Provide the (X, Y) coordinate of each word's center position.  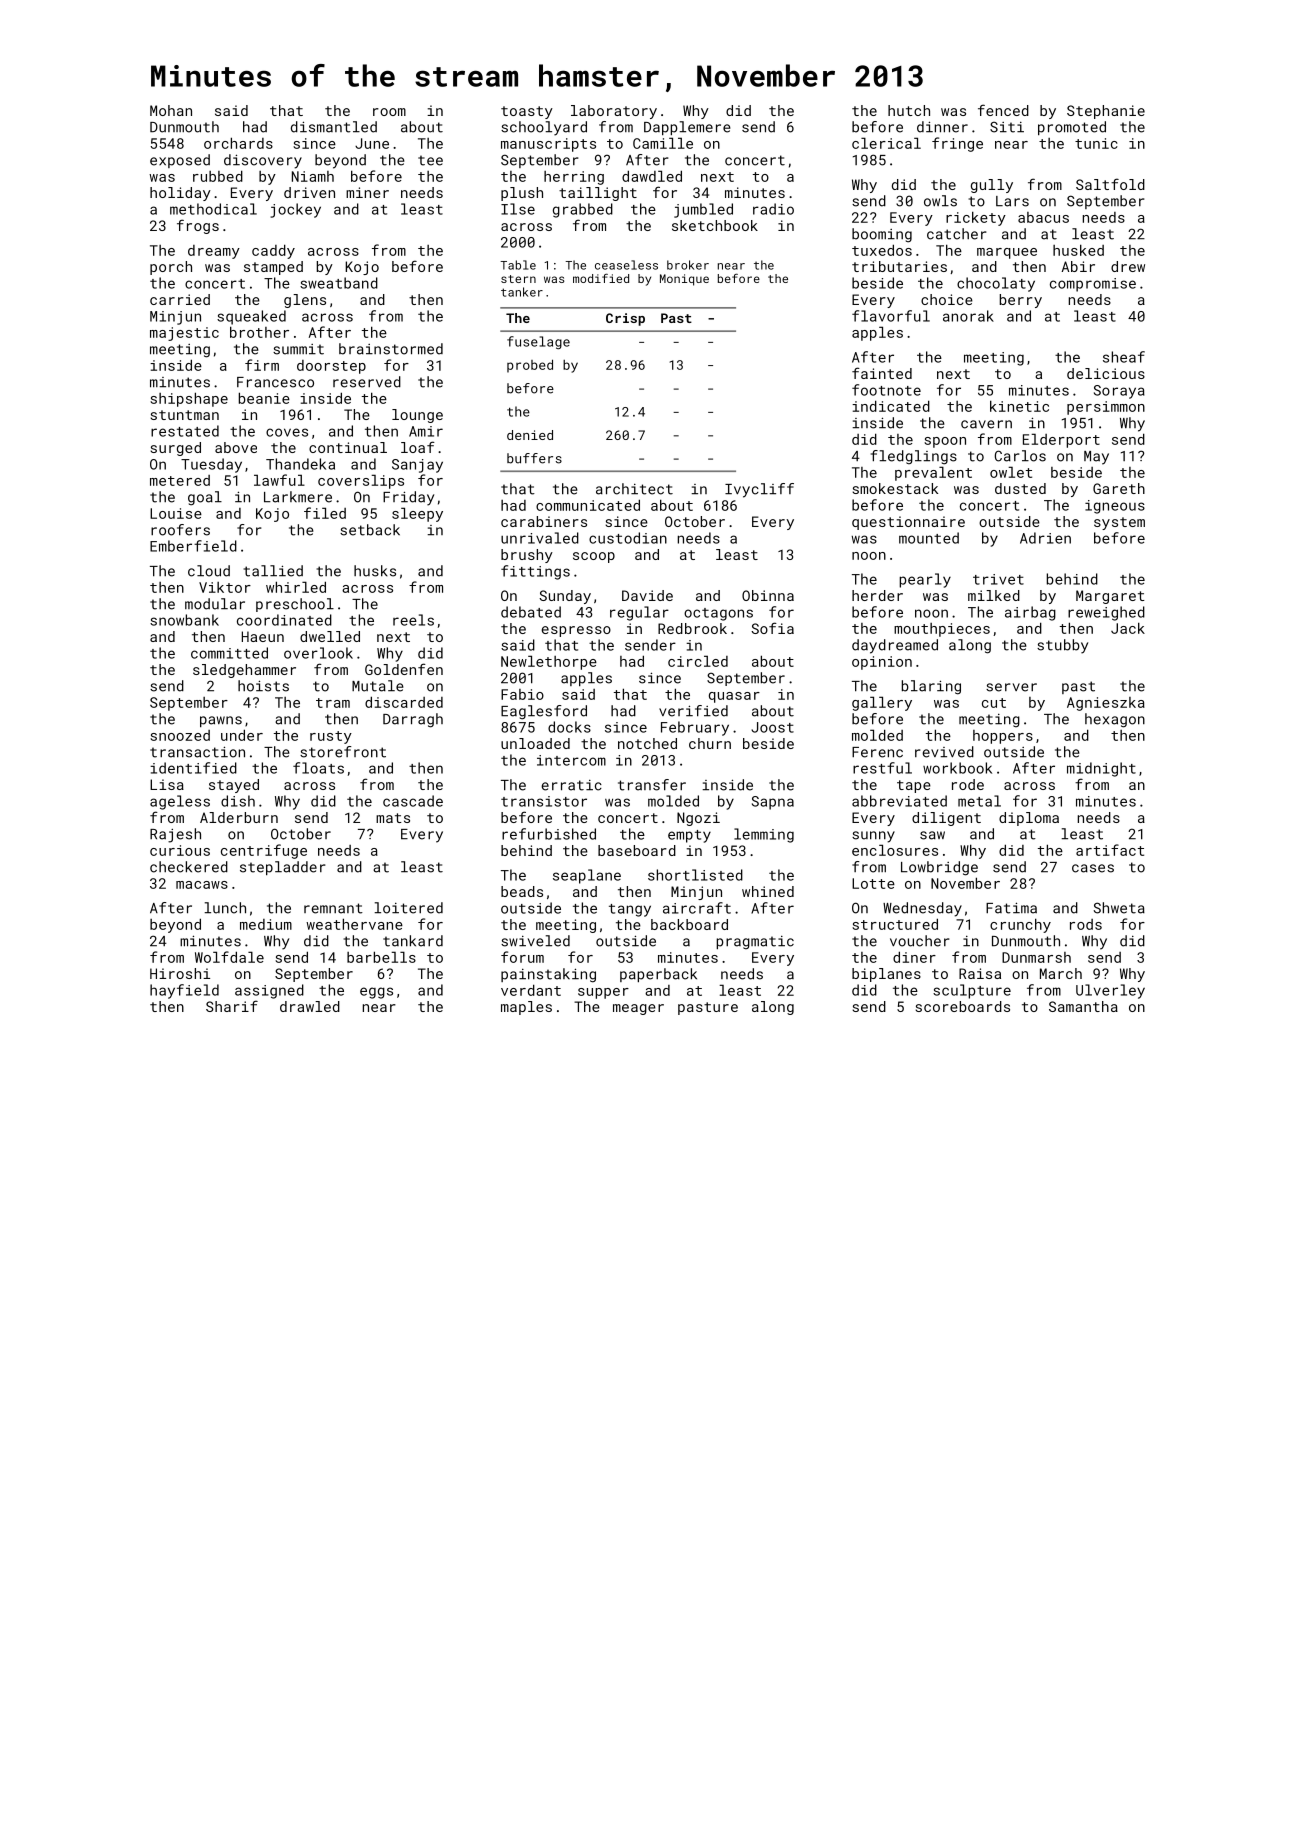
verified (693, 711)
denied (530, 435)
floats (318, 768)
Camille (663, 143)
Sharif (232, 1006)
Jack (1128, 628)
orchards (238, 143)
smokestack (895, 488)
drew (1128, 266)
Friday (408, 498)
